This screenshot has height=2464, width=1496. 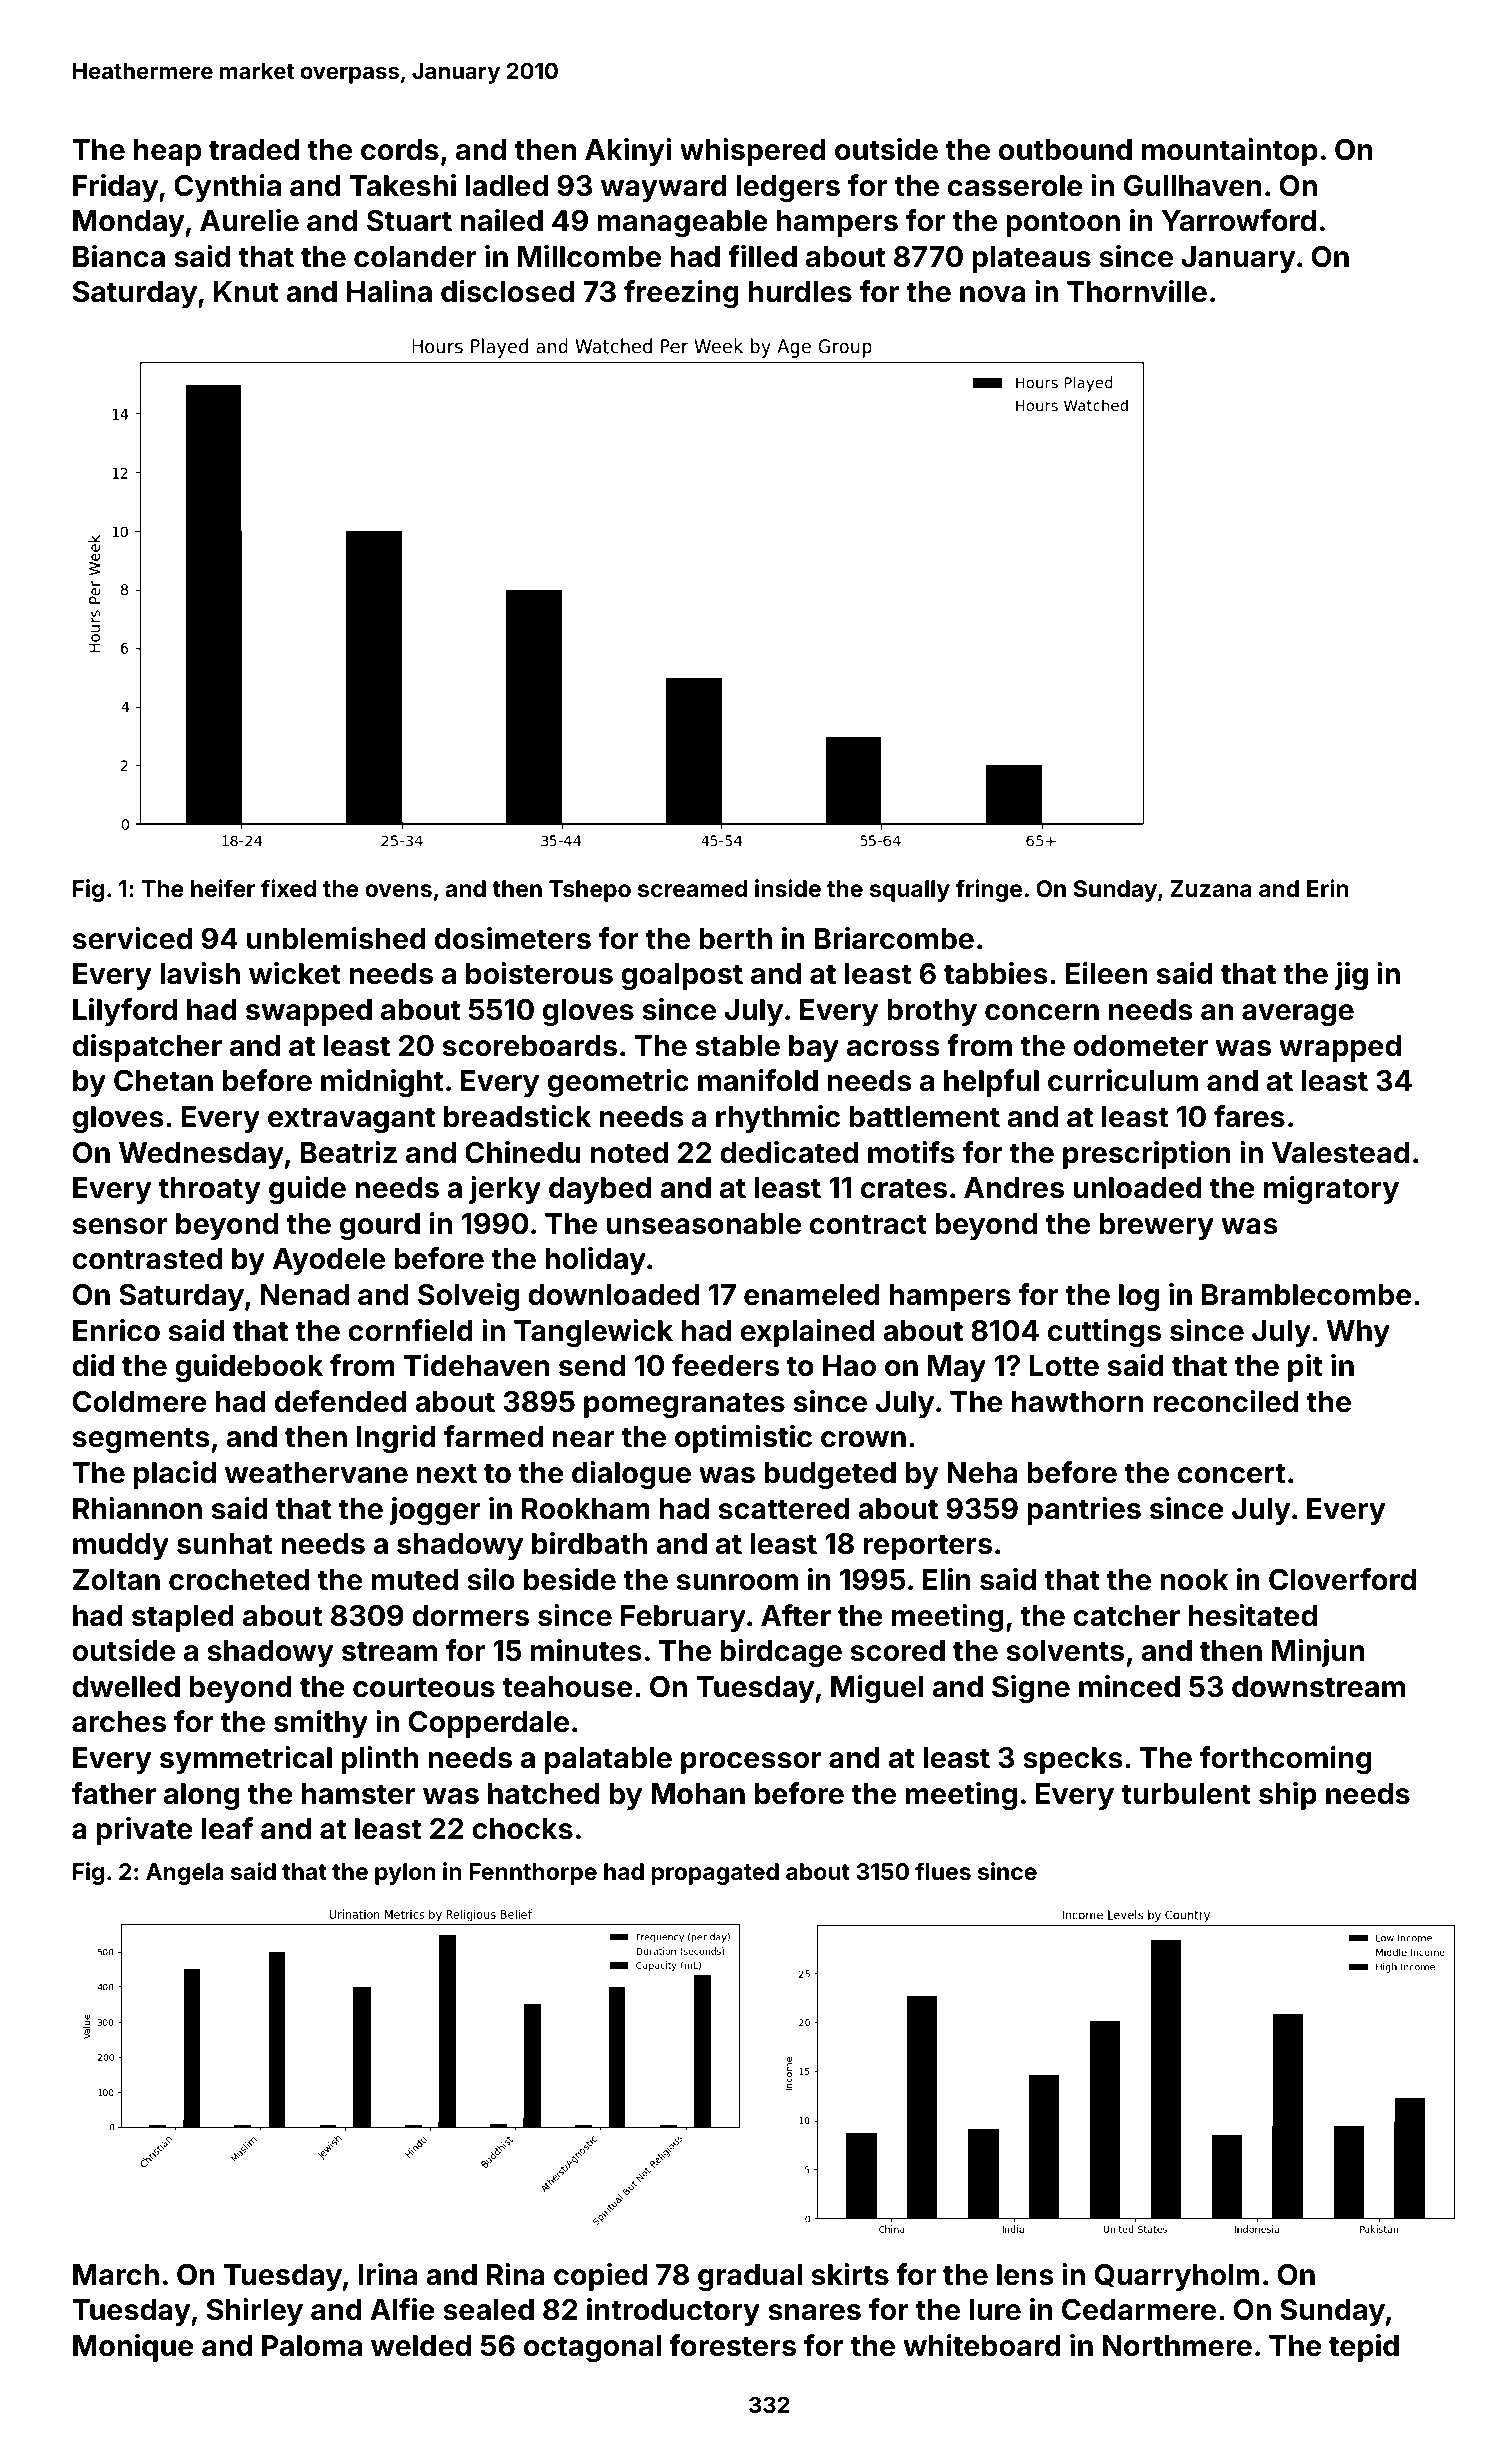 I want to click on contract, so click(x=868, y=1224).
